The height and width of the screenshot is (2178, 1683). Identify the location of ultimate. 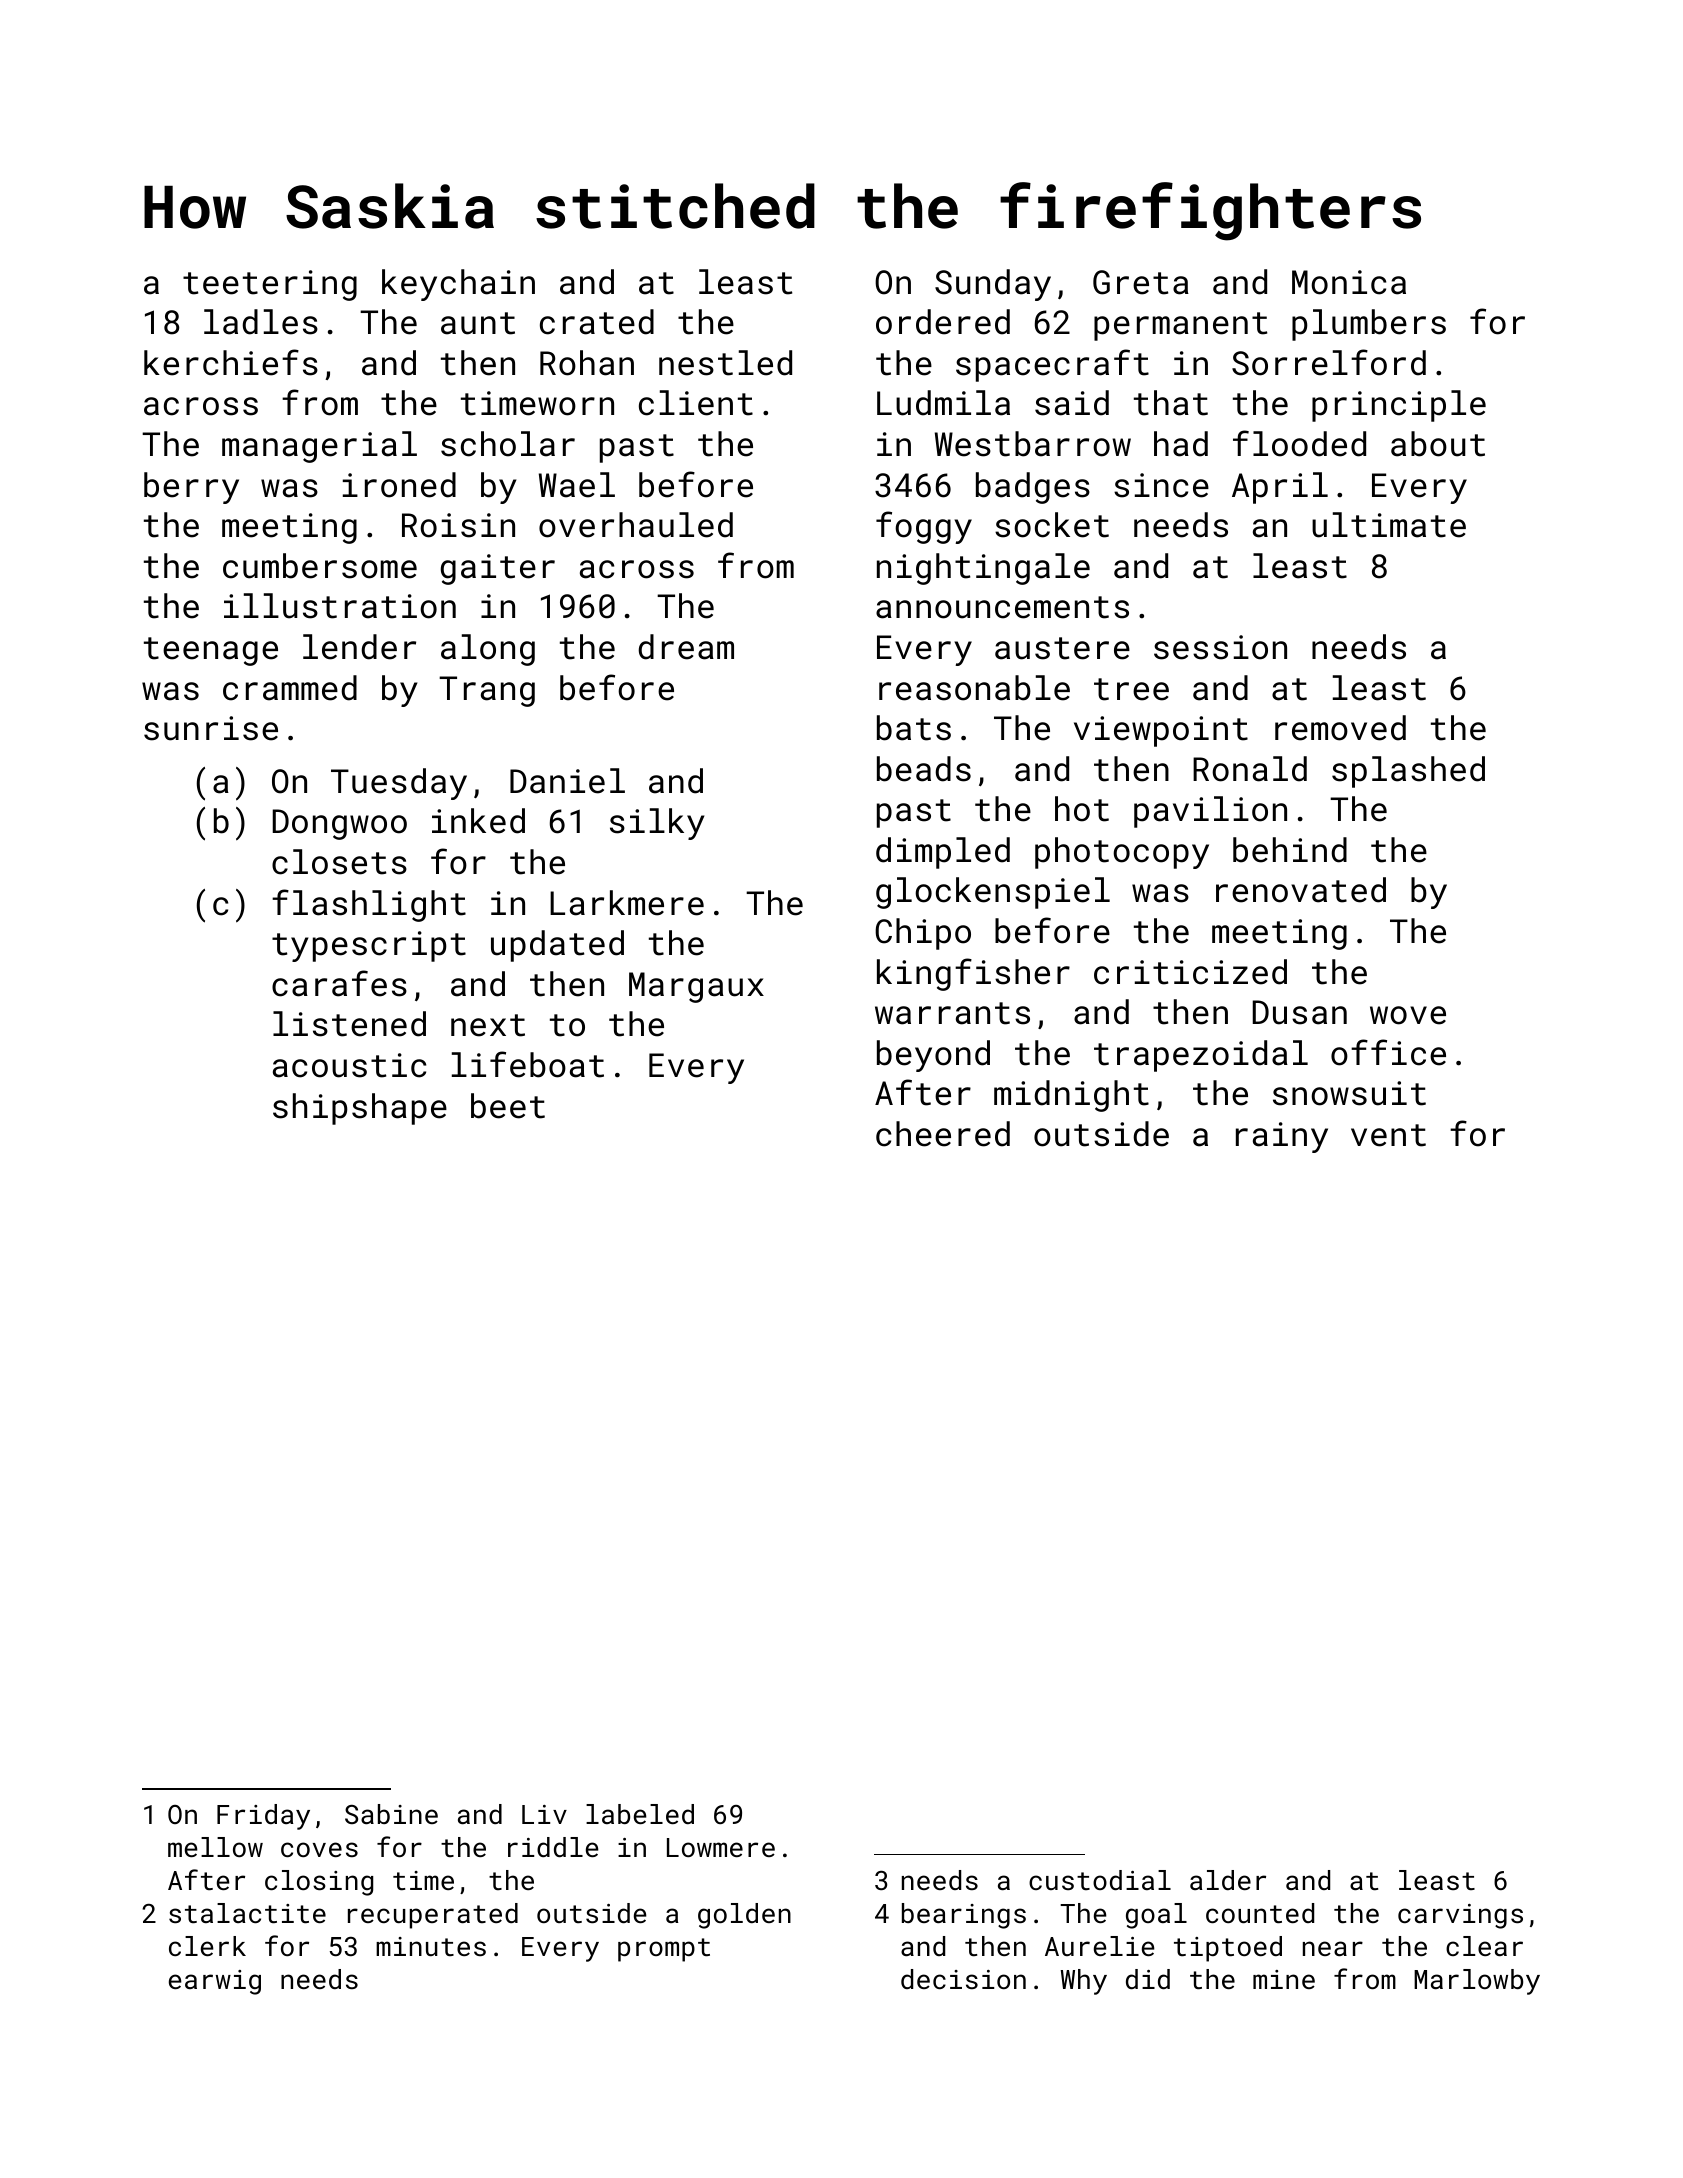
(1389, 525).
